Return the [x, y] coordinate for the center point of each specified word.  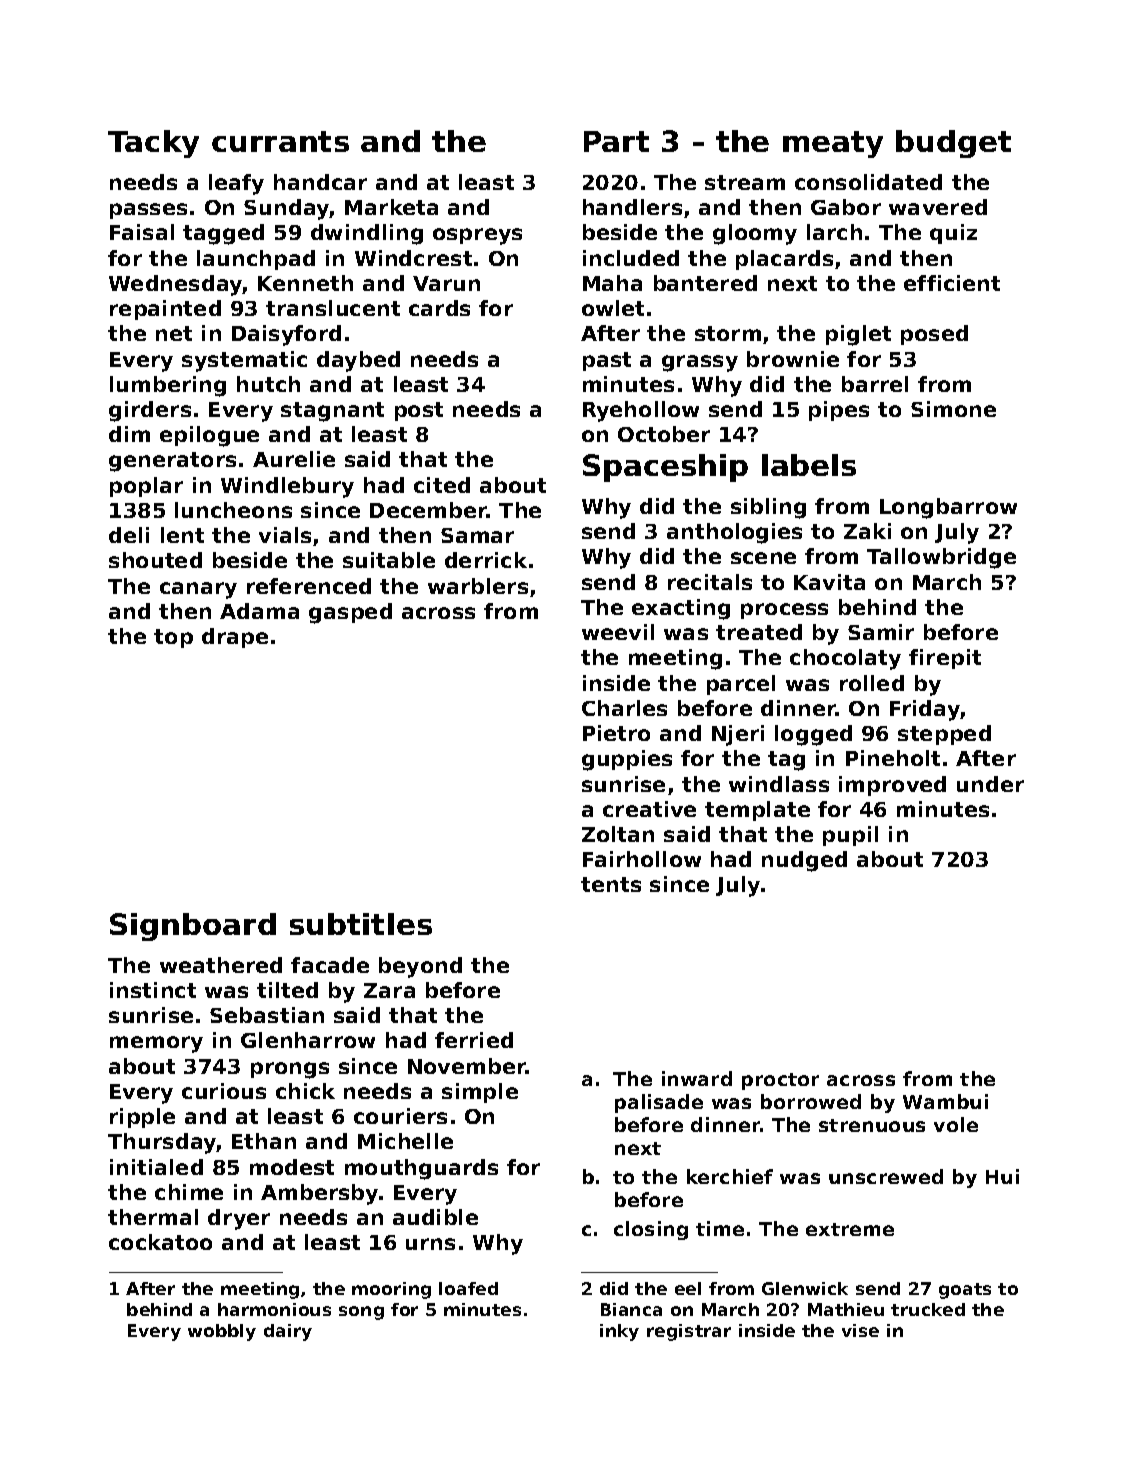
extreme [850, 1229]
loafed [468, 1288]
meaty [833, 144]
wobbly [222, 1332]
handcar [320, 182]
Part [616, 141]
